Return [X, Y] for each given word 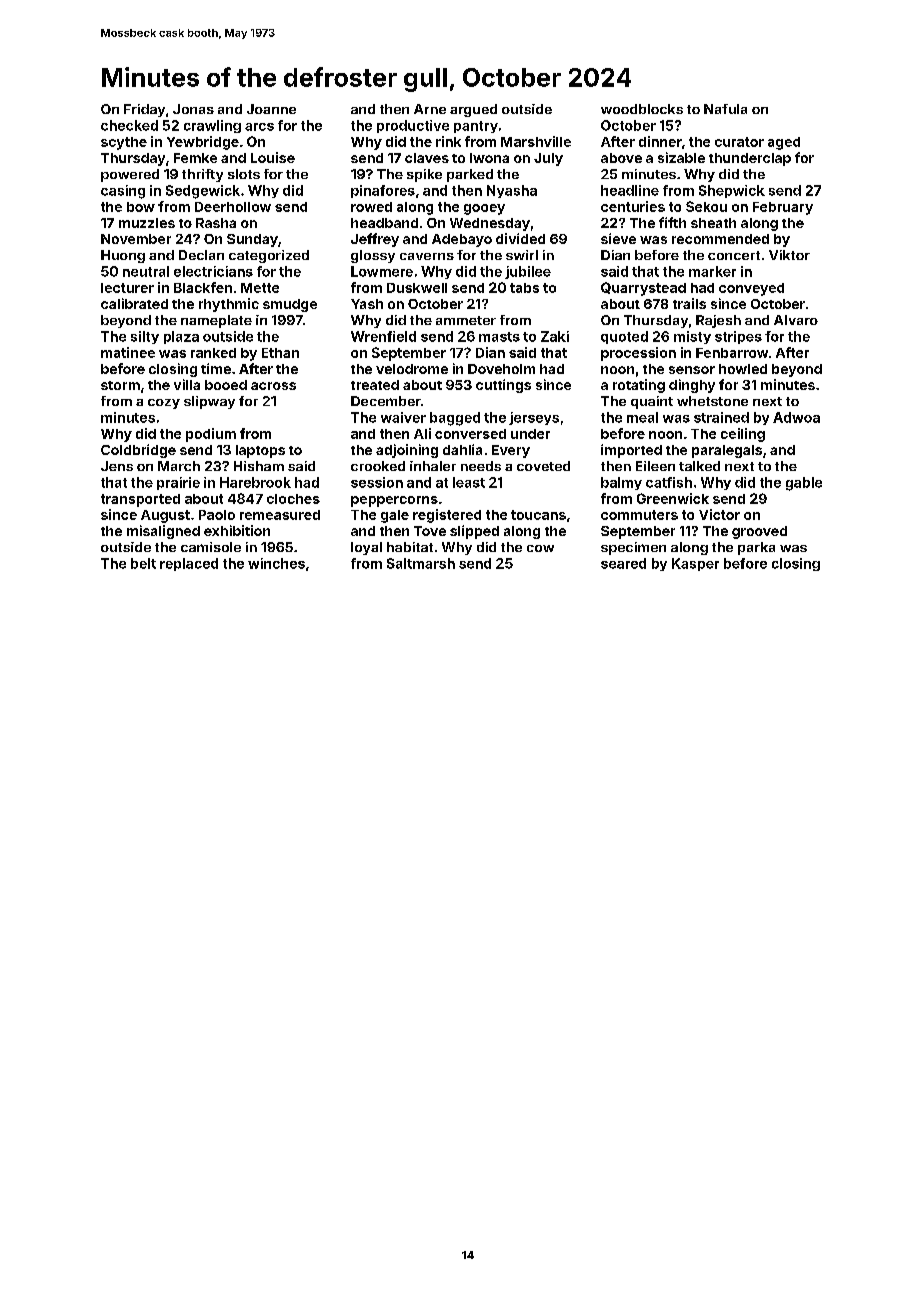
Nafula [725, 109]
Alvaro [796, 320]
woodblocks [642, 109]
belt [143, 563]
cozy [164, 404]
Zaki [555, 336]
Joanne [271, 109]
